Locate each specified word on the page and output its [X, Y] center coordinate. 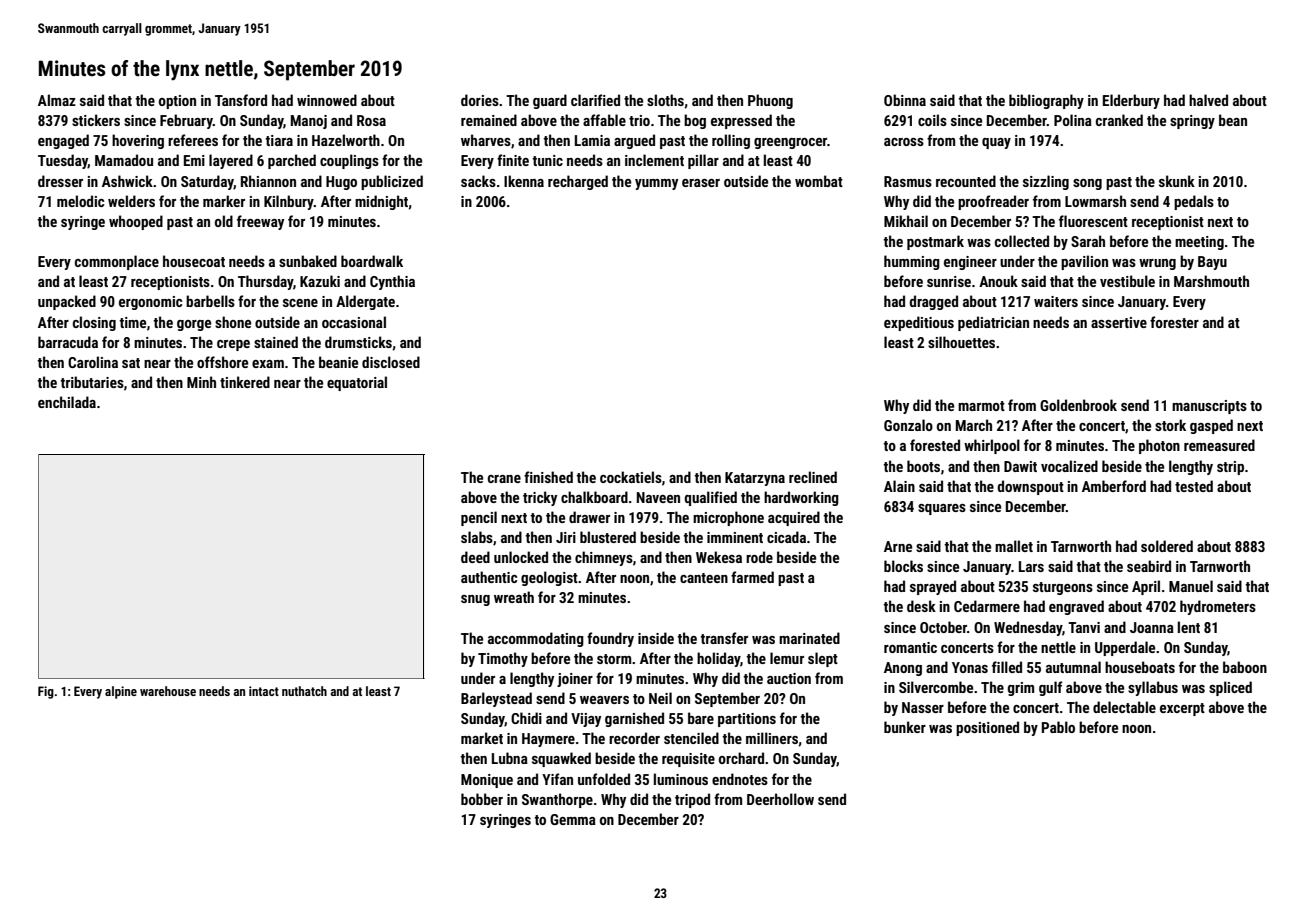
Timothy [503, 659]
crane [504, 479]
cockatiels [631, 477]
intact [264, 691]
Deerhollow [780, 799]
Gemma [573, 819]
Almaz [57, 100]
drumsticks [358, 342]
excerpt [1182, 709]
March [974, 425]
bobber [482, 799]
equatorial [357, 383]
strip [1230, 468]
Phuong [770, 101]
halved [1208, 100]
